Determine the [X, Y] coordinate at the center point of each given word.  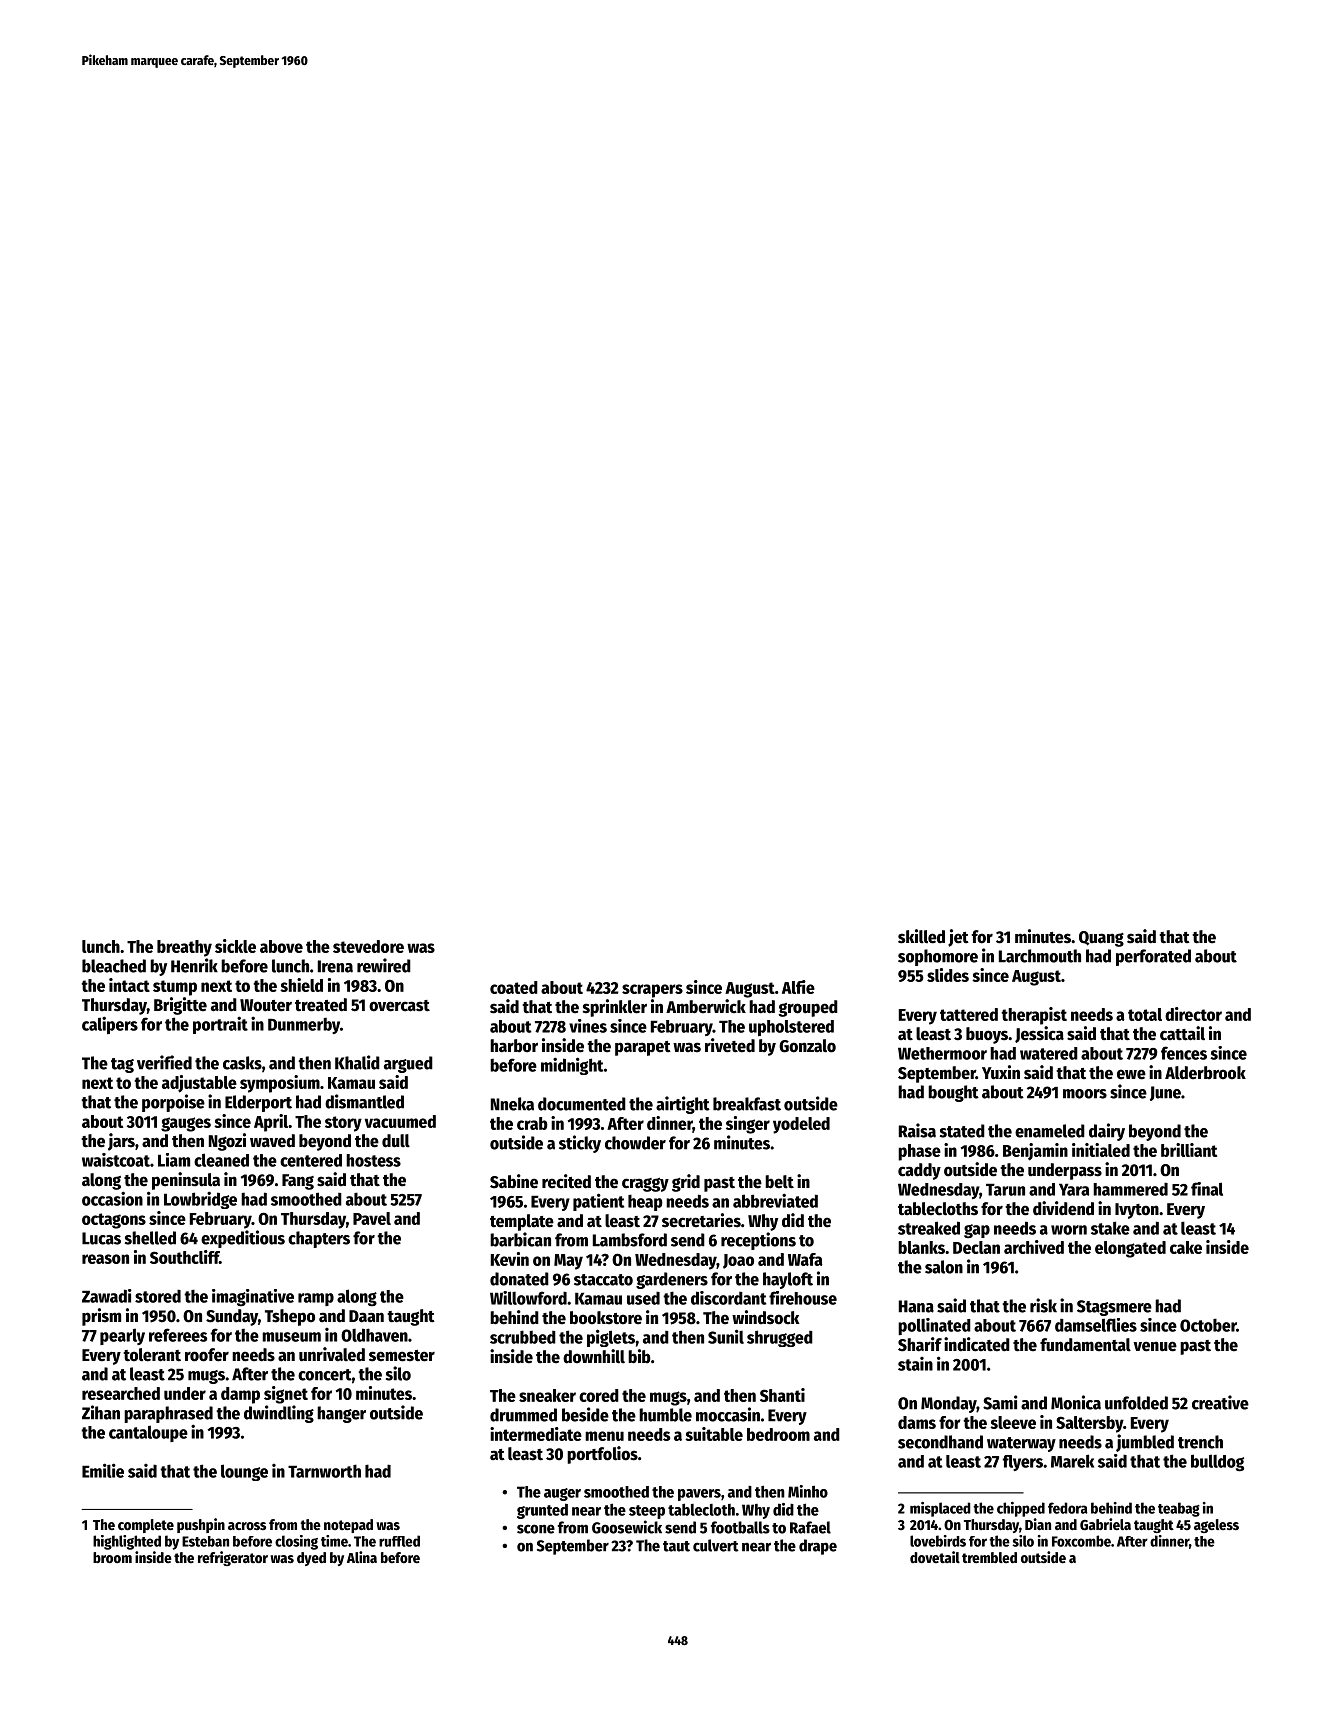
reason [105, 1259]
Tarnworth [324, 1471]
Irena [335, 966]
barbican [520, 1239]
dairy [1107, 1132]
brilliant [1189, 1150]
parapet [643, 1048]
